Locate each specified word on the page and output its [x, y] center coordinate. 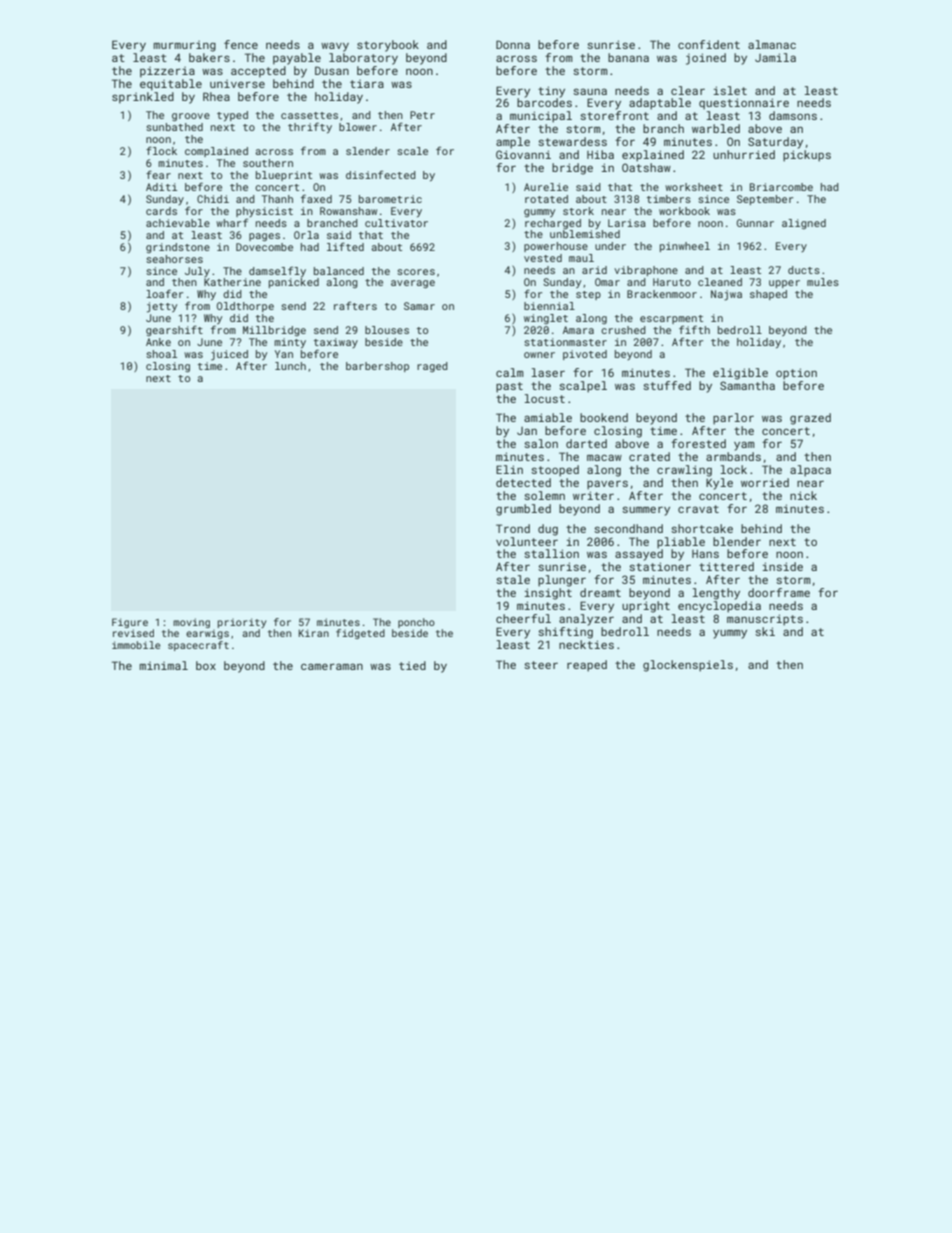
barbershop [377, 367]
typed [232, 116]
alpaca [810, 471]
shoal [161, 354]
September [765, 200]
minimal [164, 665]
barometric [390, 199]
